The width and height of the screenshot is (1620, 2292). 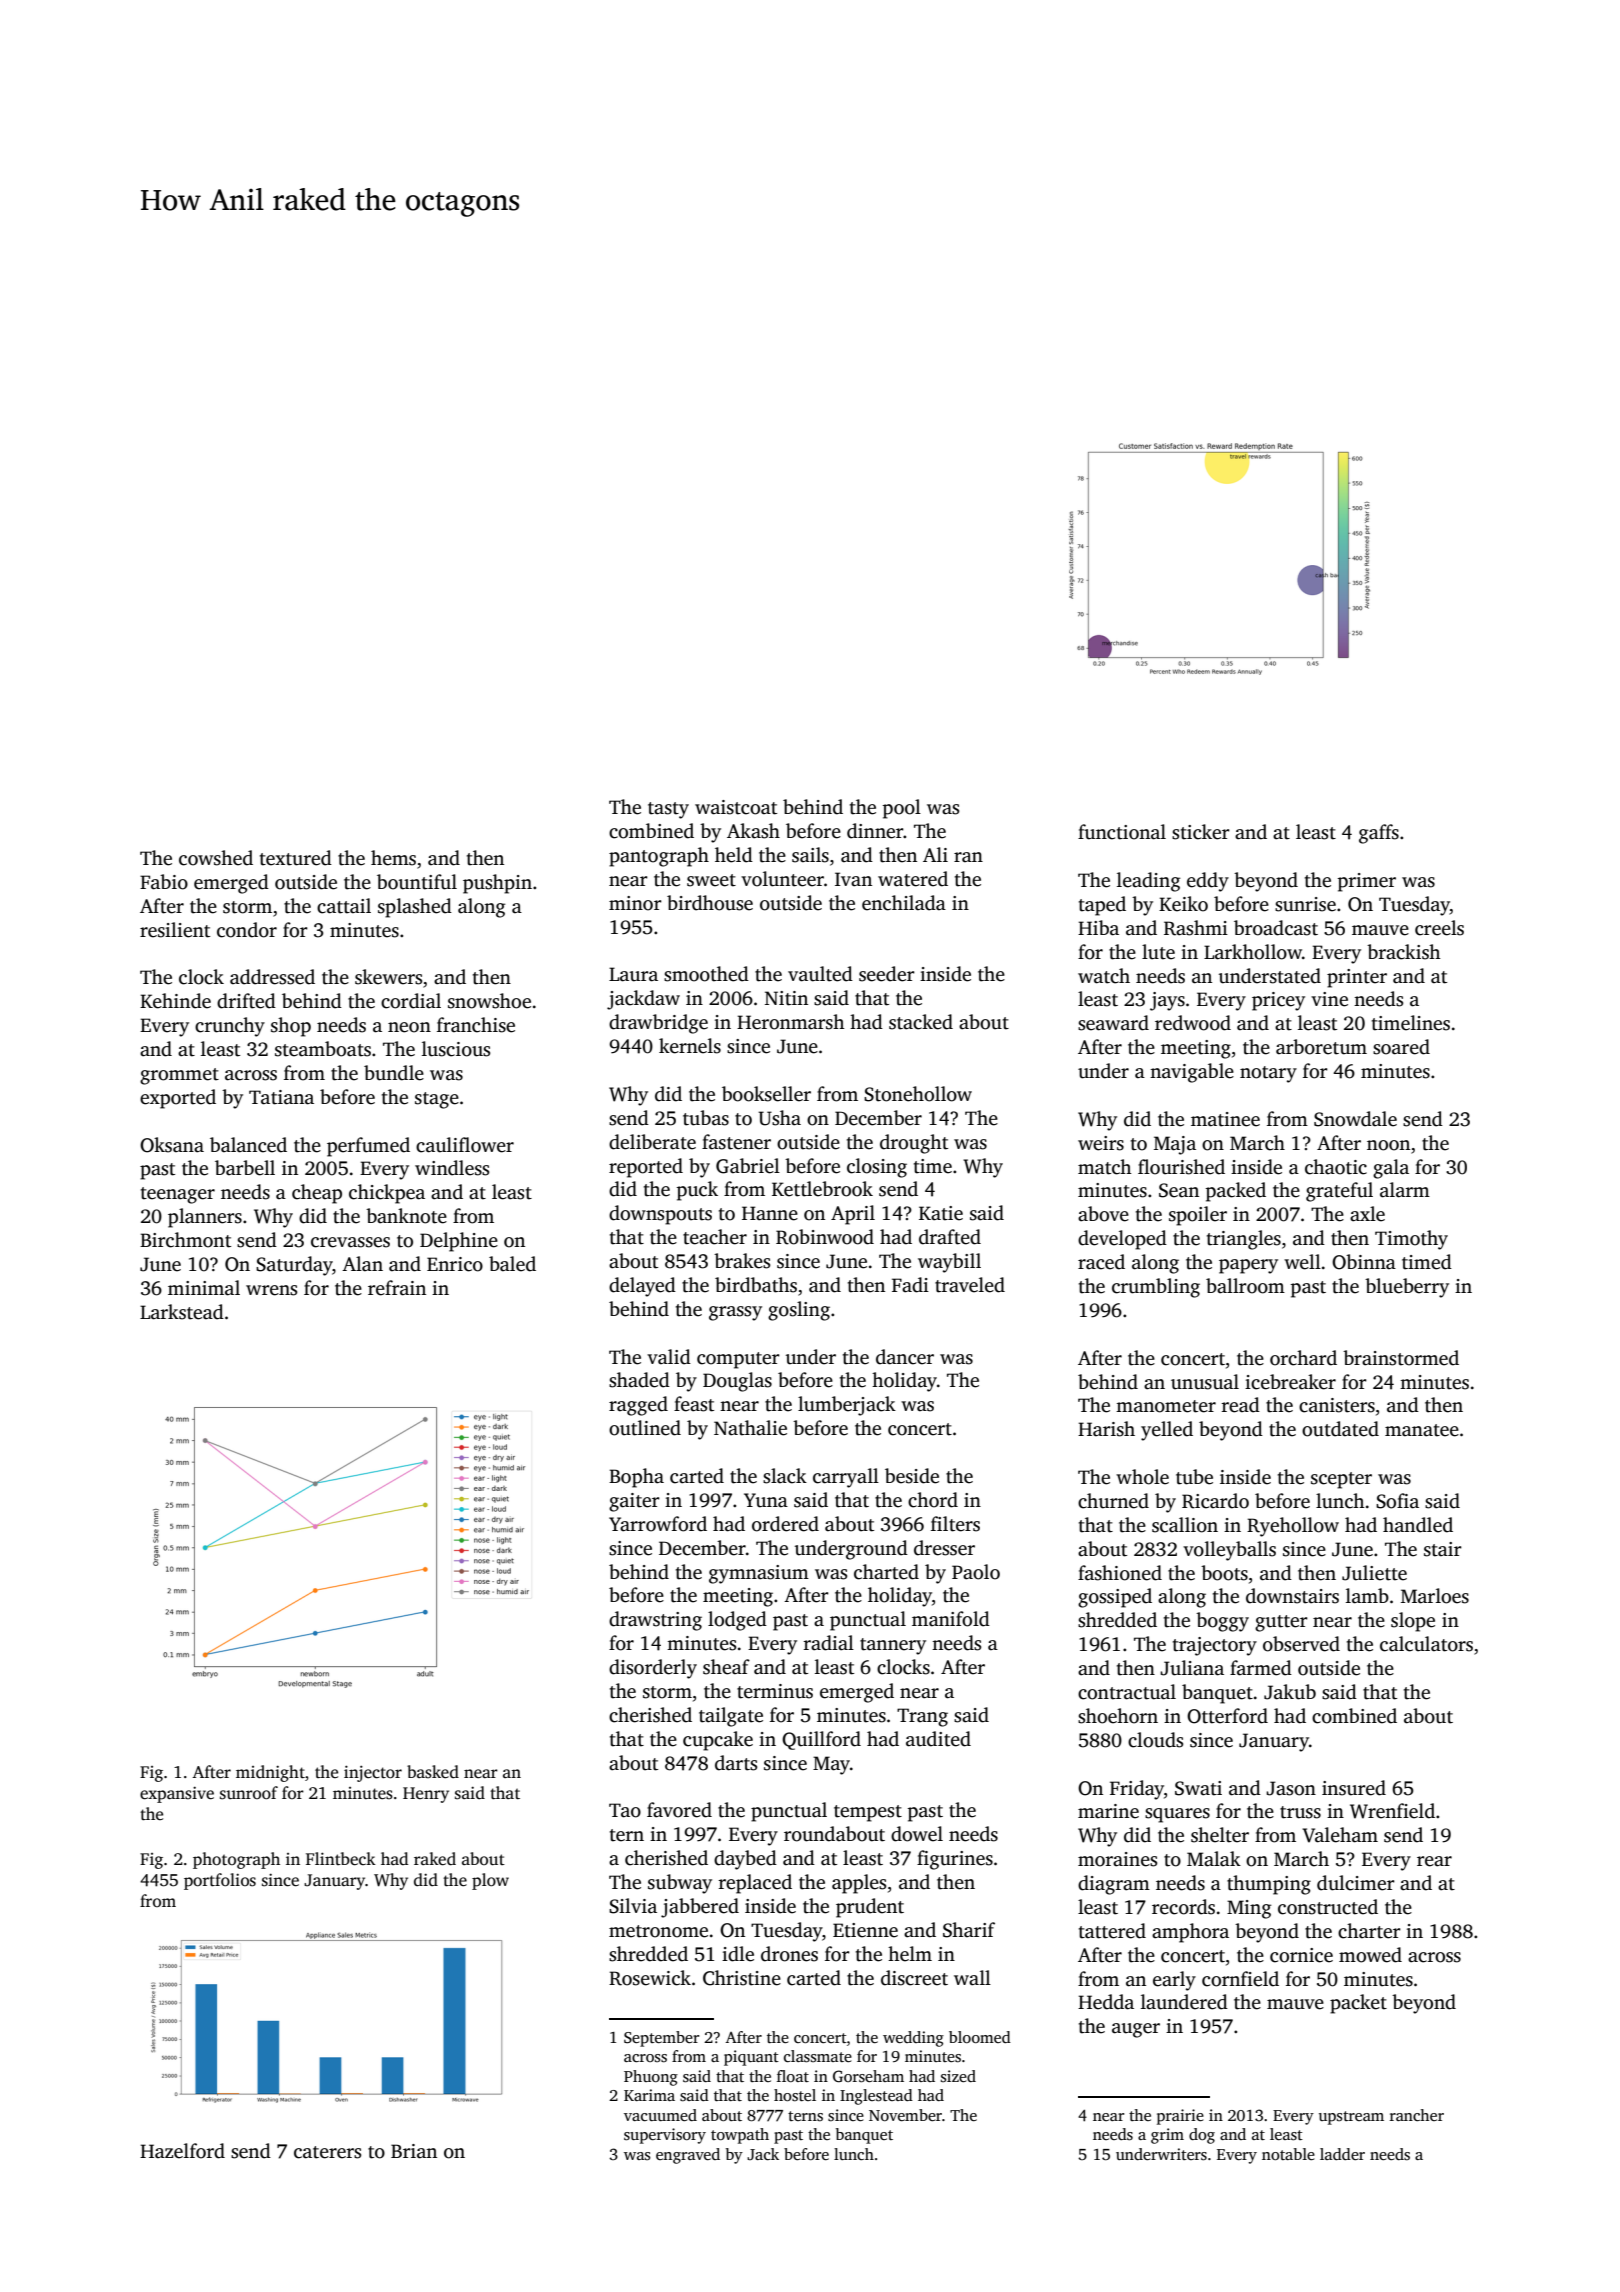 What do you see at coordinates (972, 1978) in the screenshot?
I see `wall` at bounding box center [972, 1978].
